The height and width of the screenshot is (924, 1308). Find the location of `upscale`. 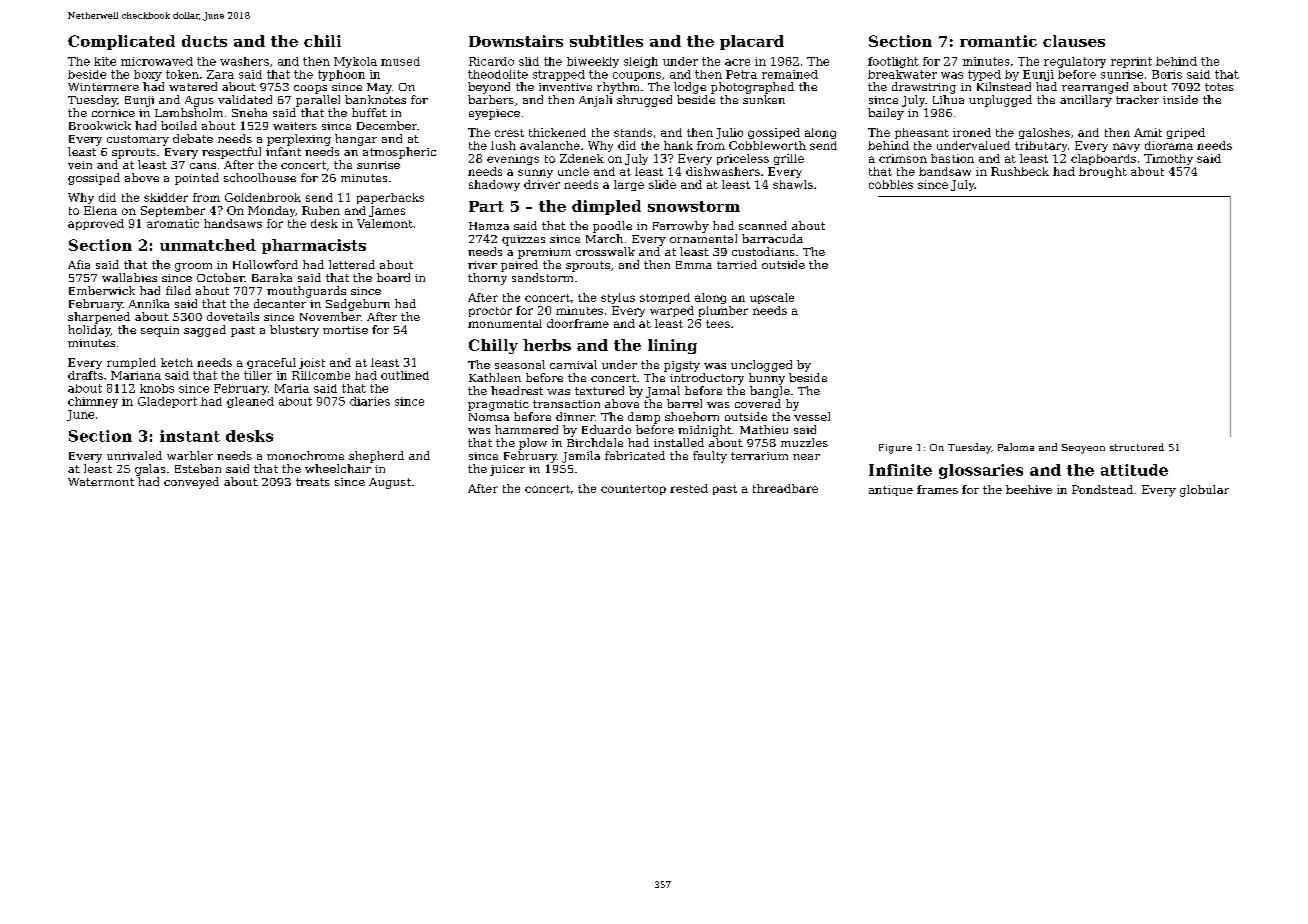

upscale is located at coordinates (772, 298).
